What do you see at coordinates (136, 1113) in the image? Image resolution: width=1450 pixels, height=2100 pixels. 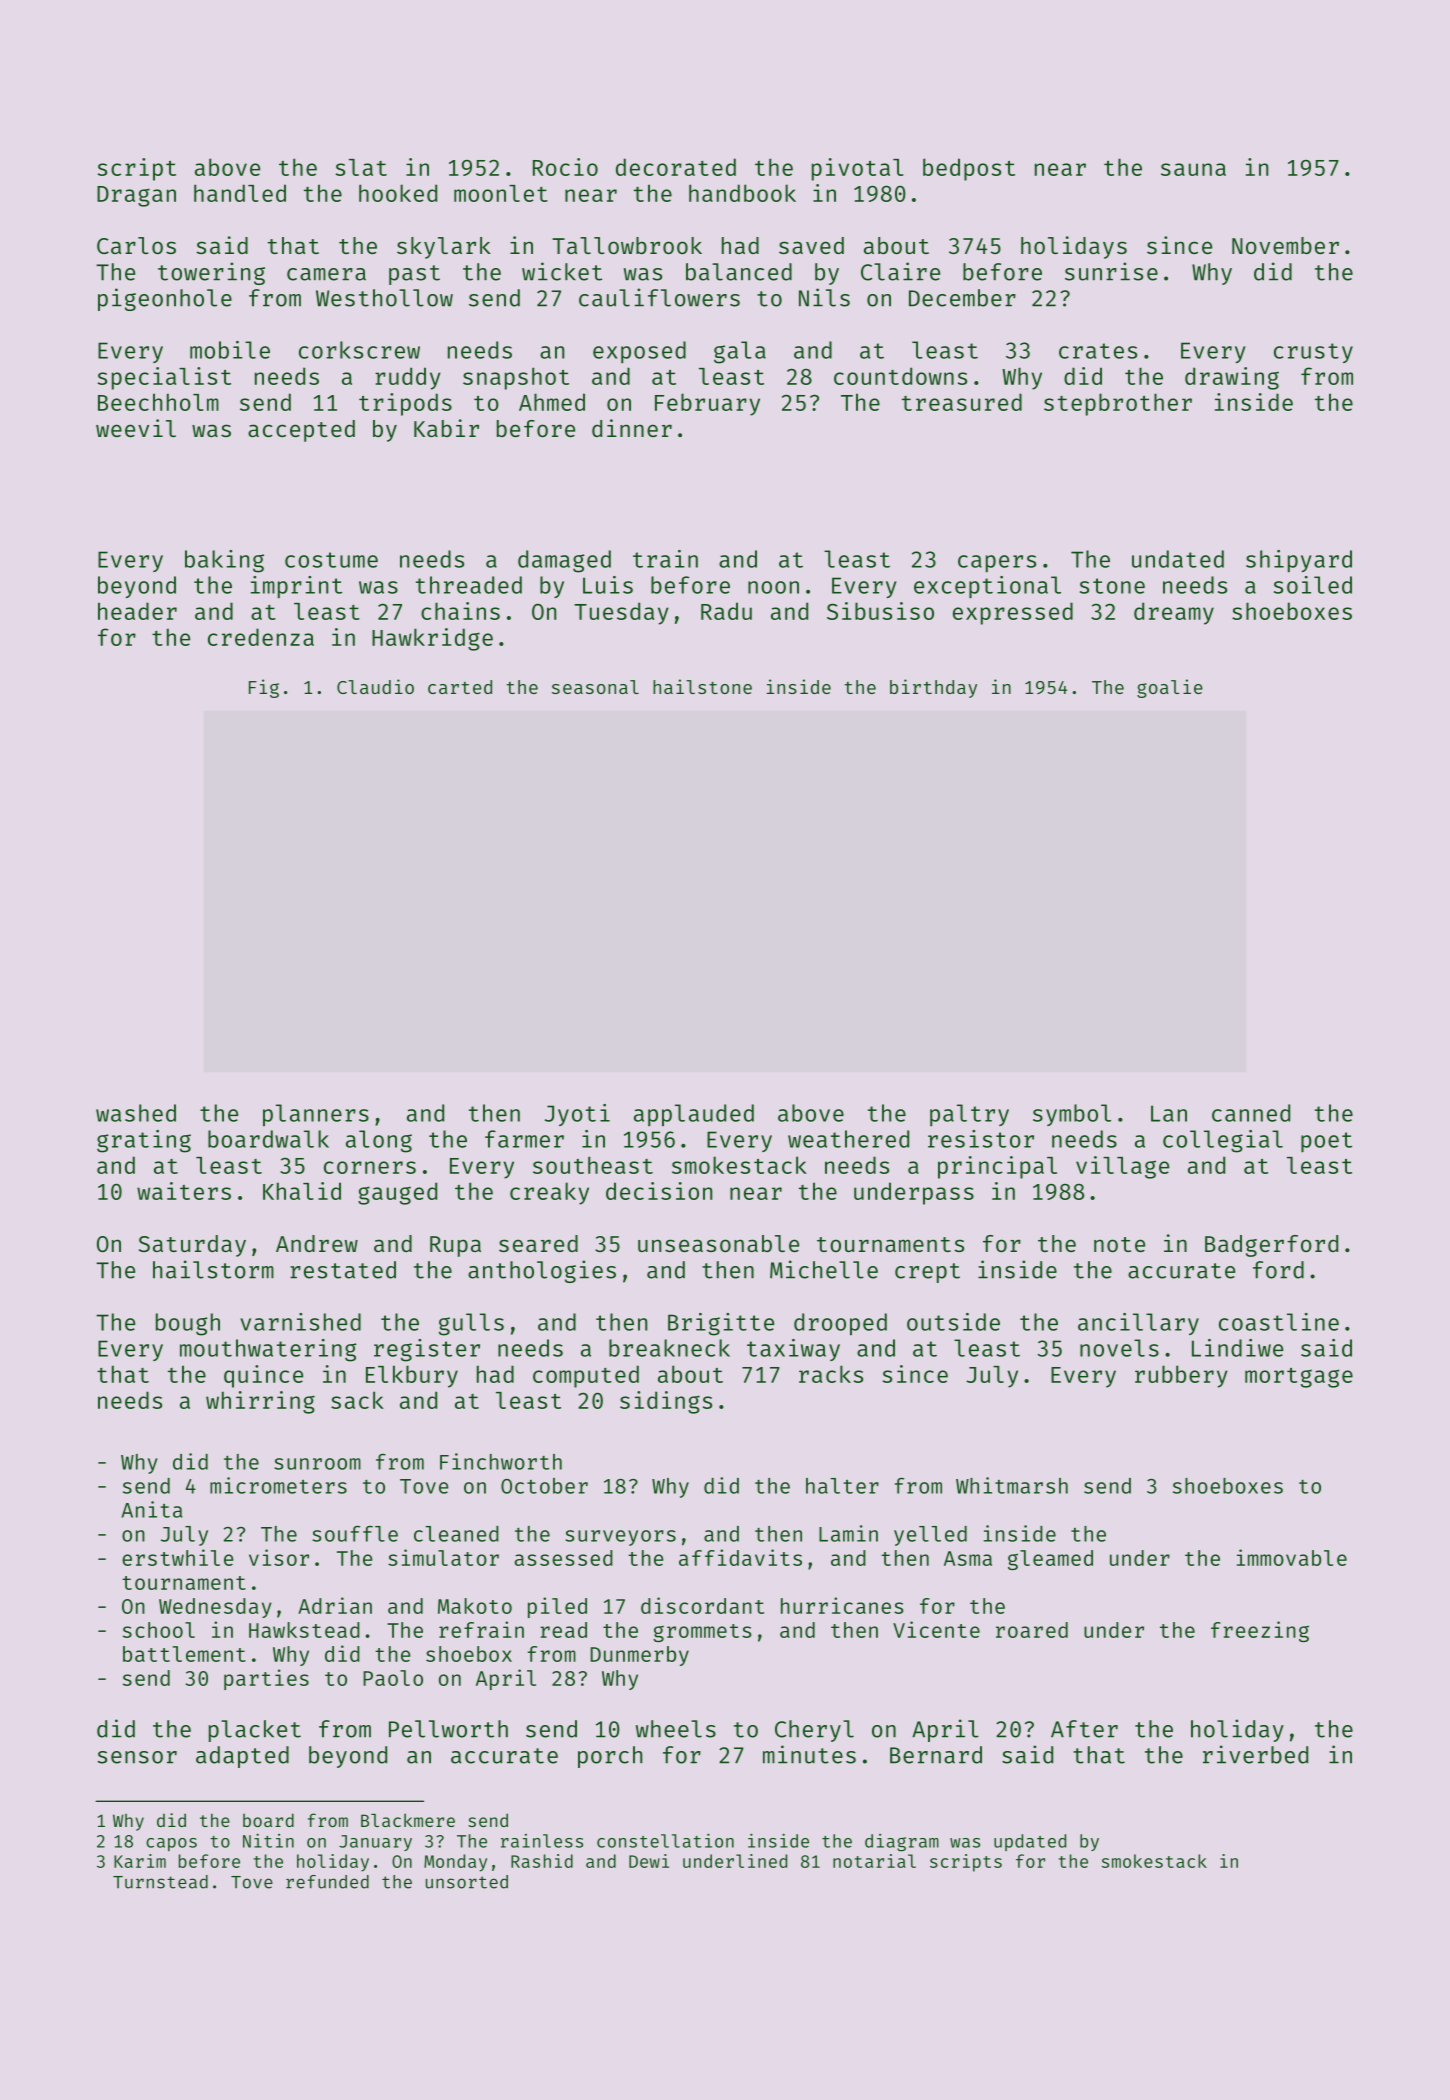 I see `washed` at bounding box center [136, 1113].
